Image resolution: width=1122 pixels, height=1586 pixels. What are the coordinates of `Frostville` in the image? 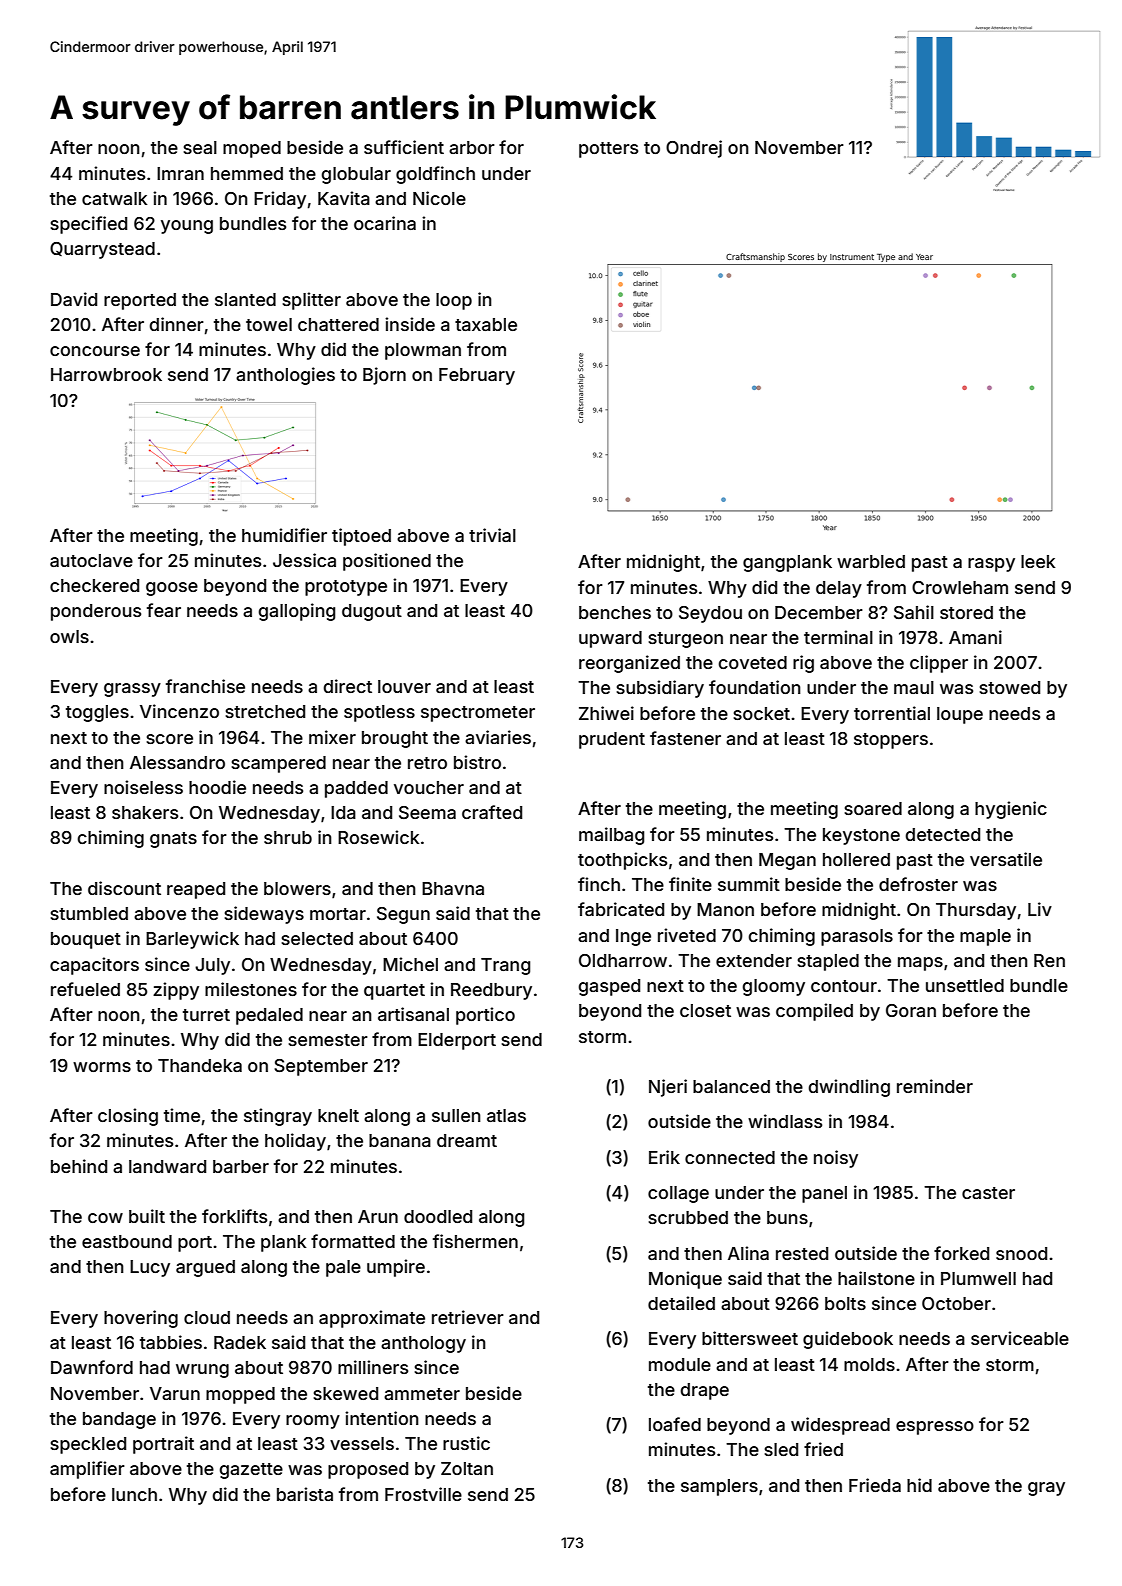 It's located at (423, 1494).
